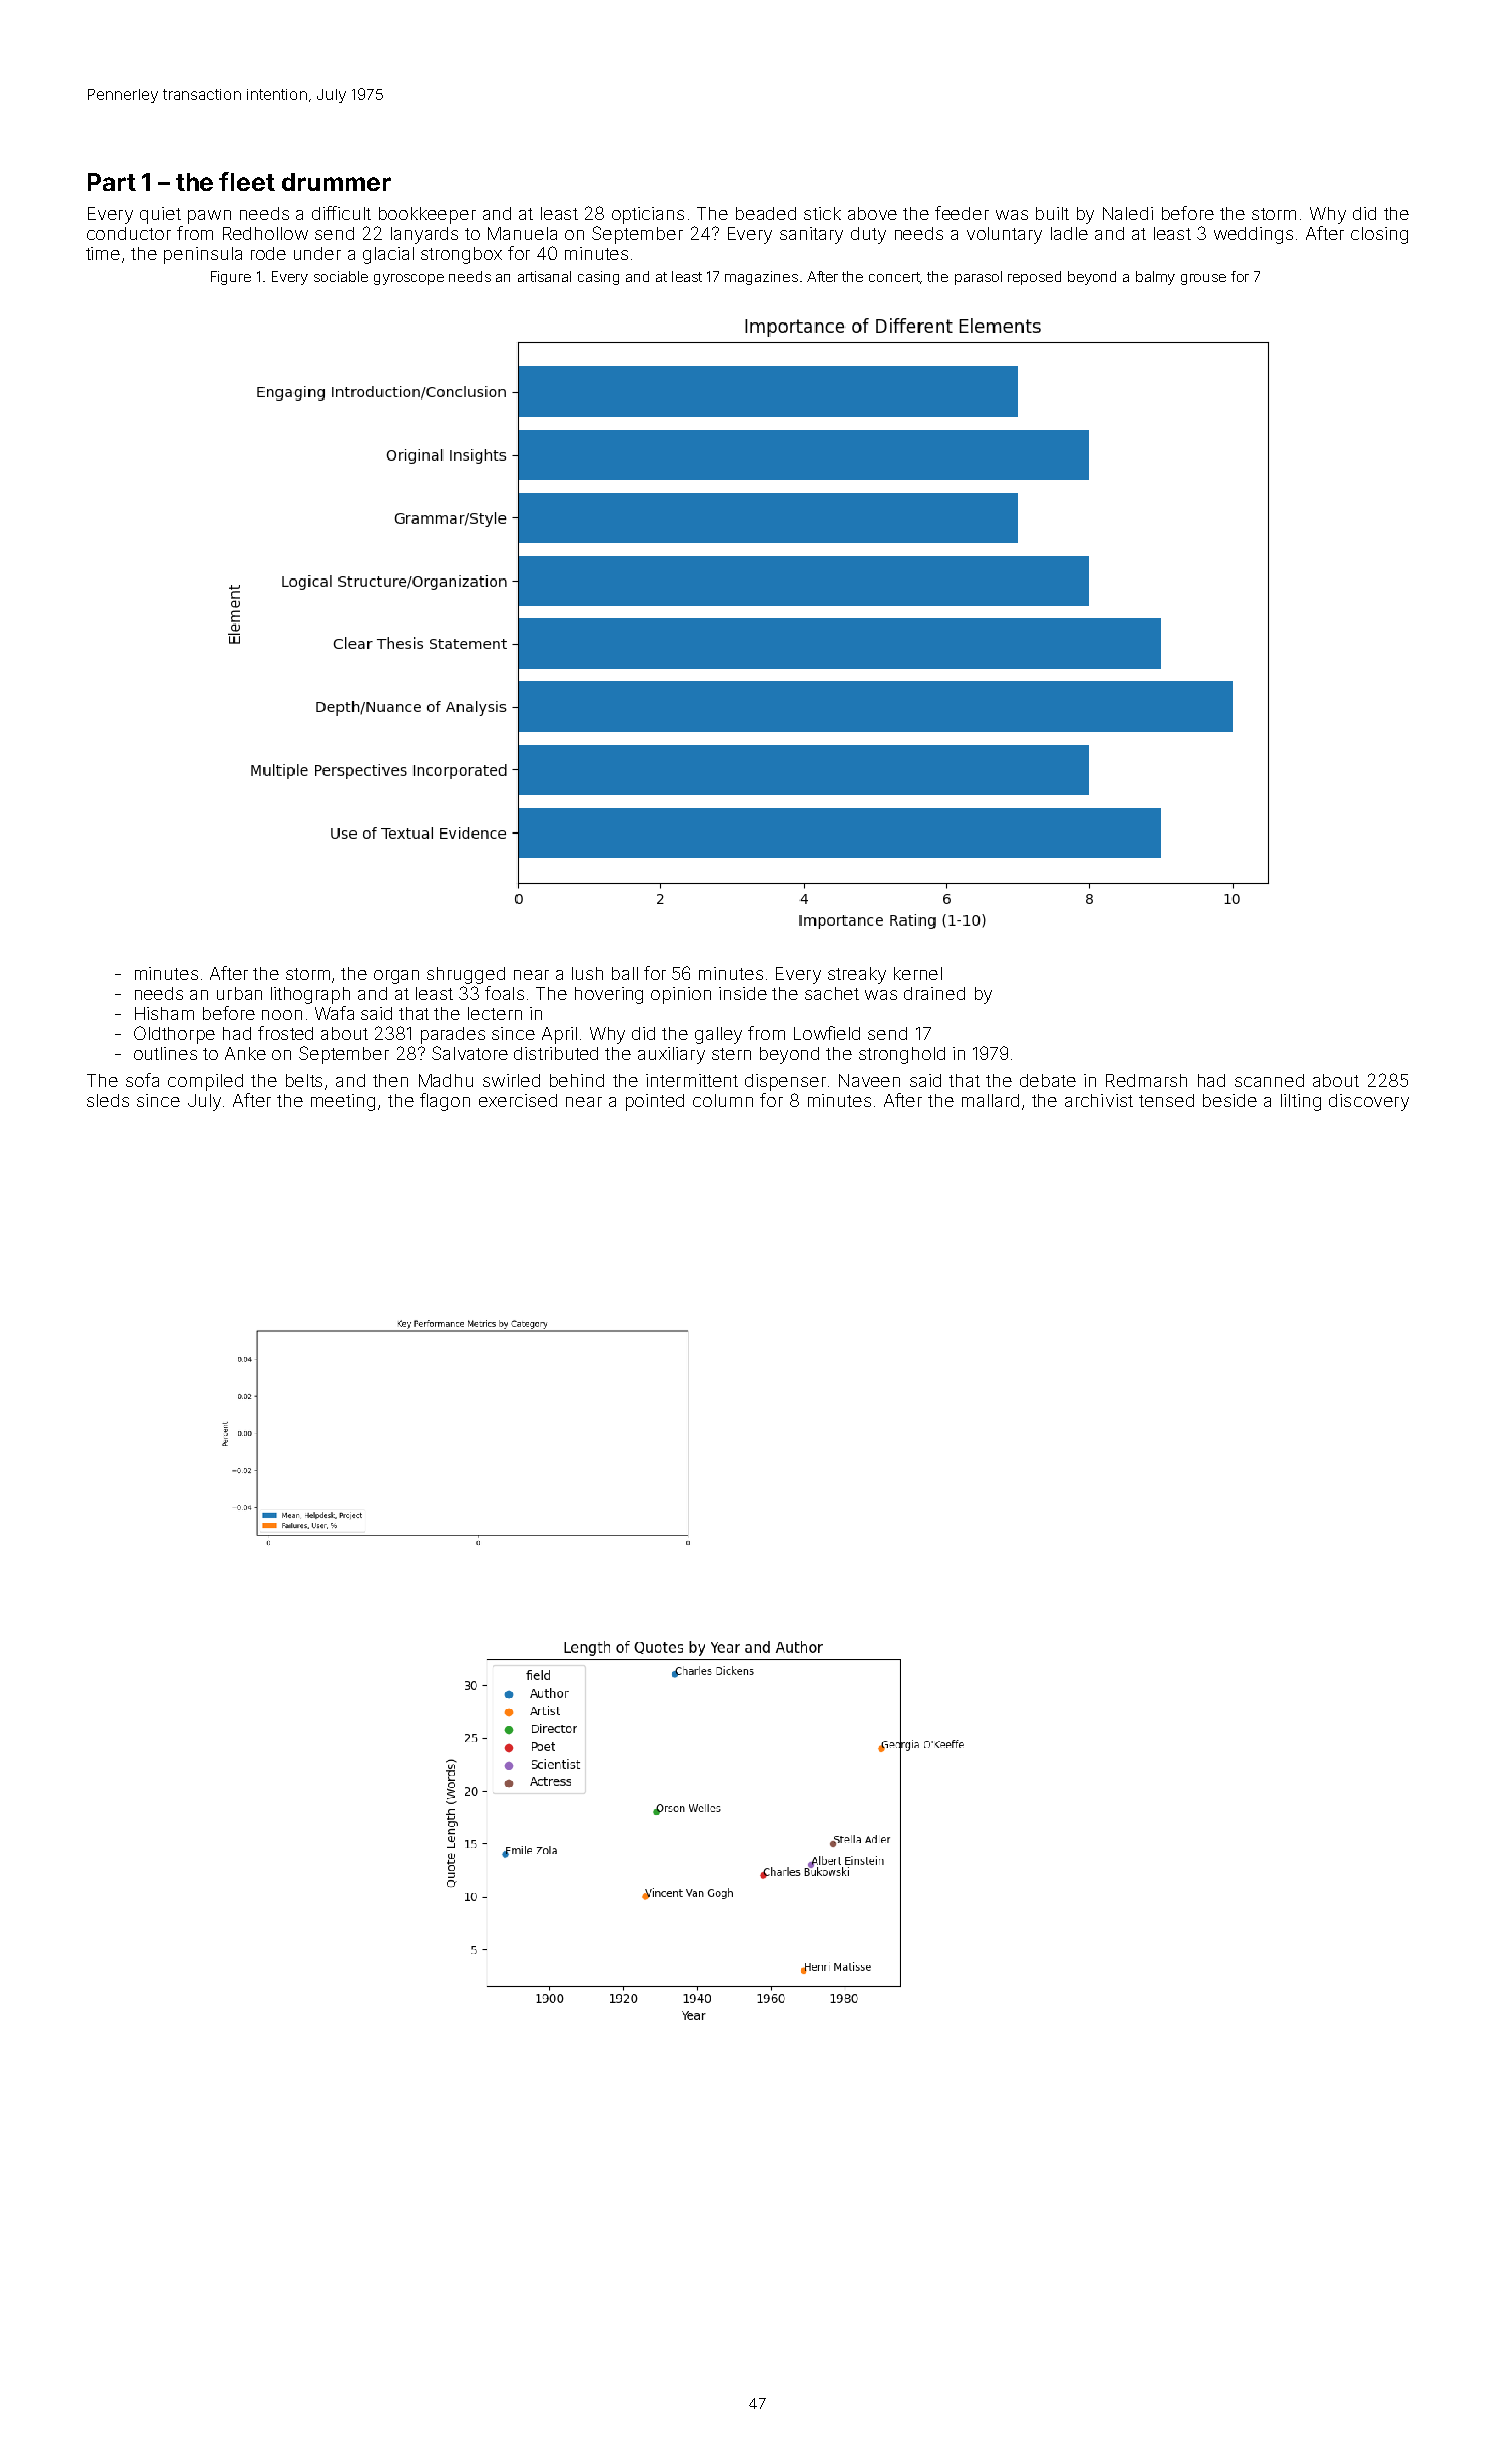 This document has width=1496, height=2464. I want to click on opticians, so click(648, 215).
